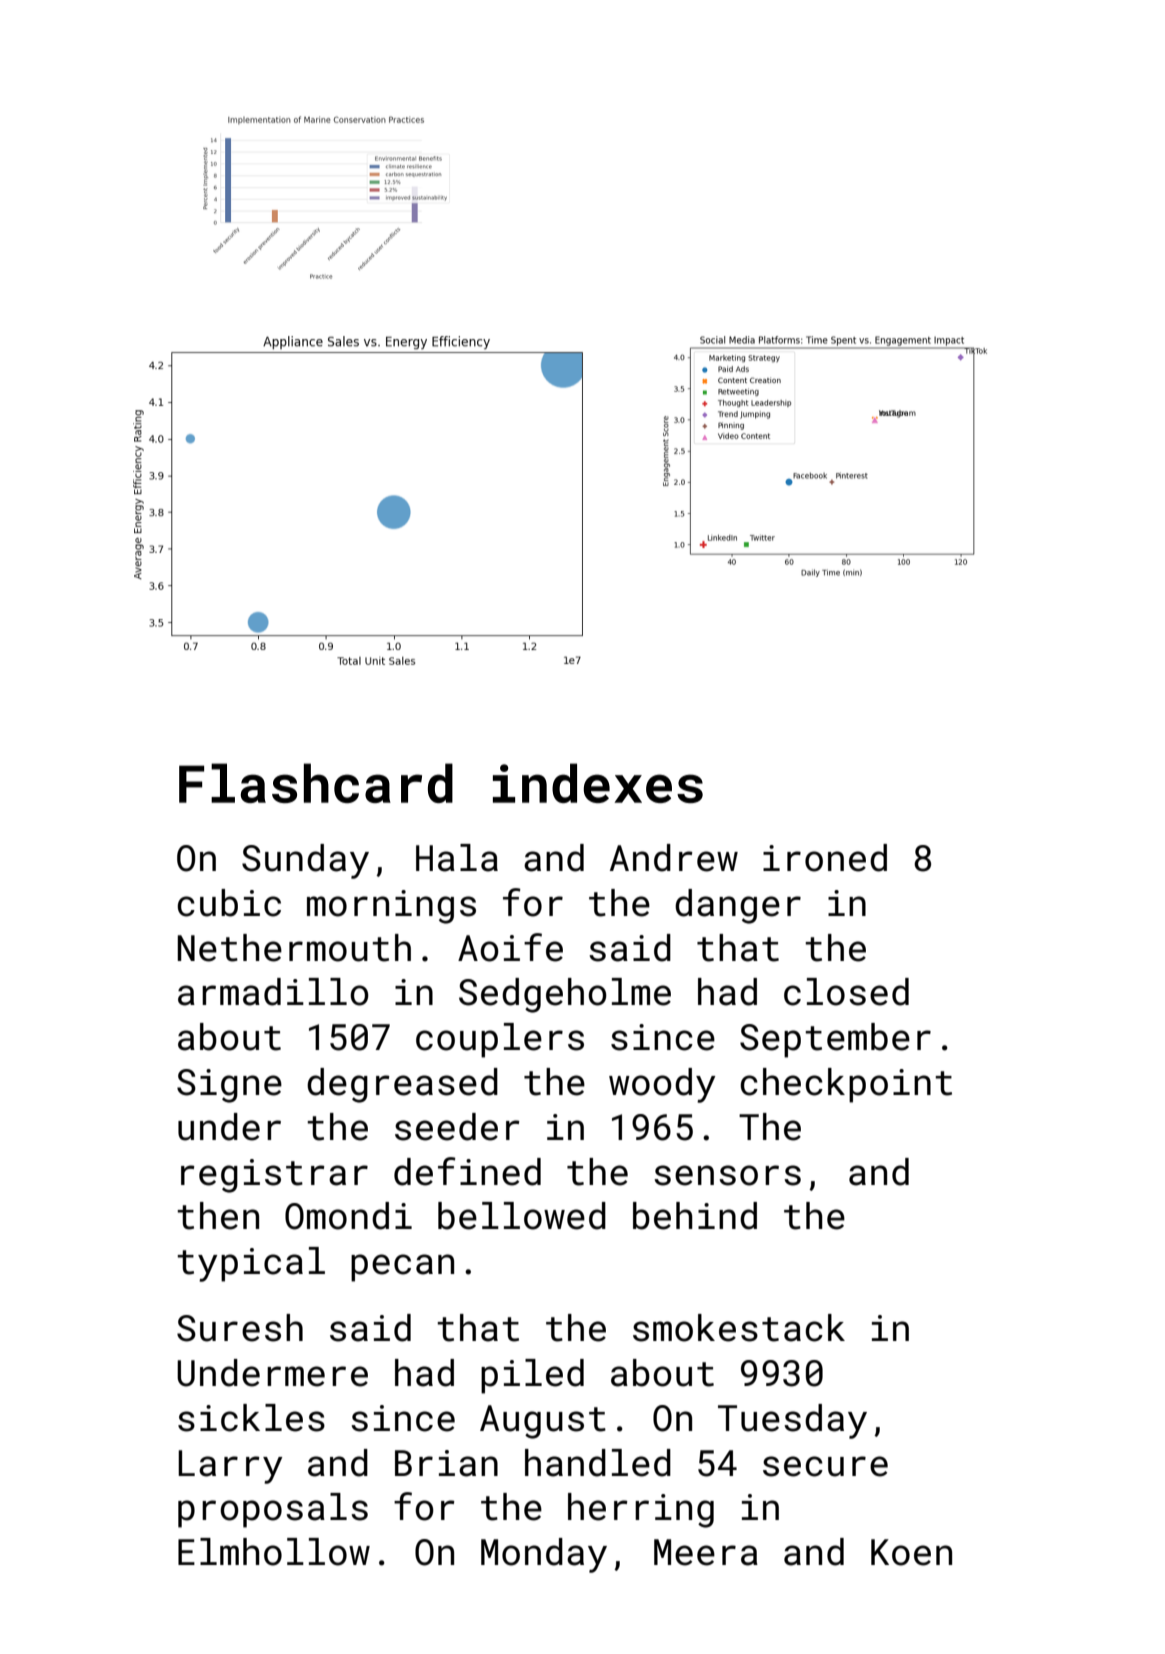 This screenshot has height=1654, width=1165. I want to click on couplers, so click(500, 1040).
